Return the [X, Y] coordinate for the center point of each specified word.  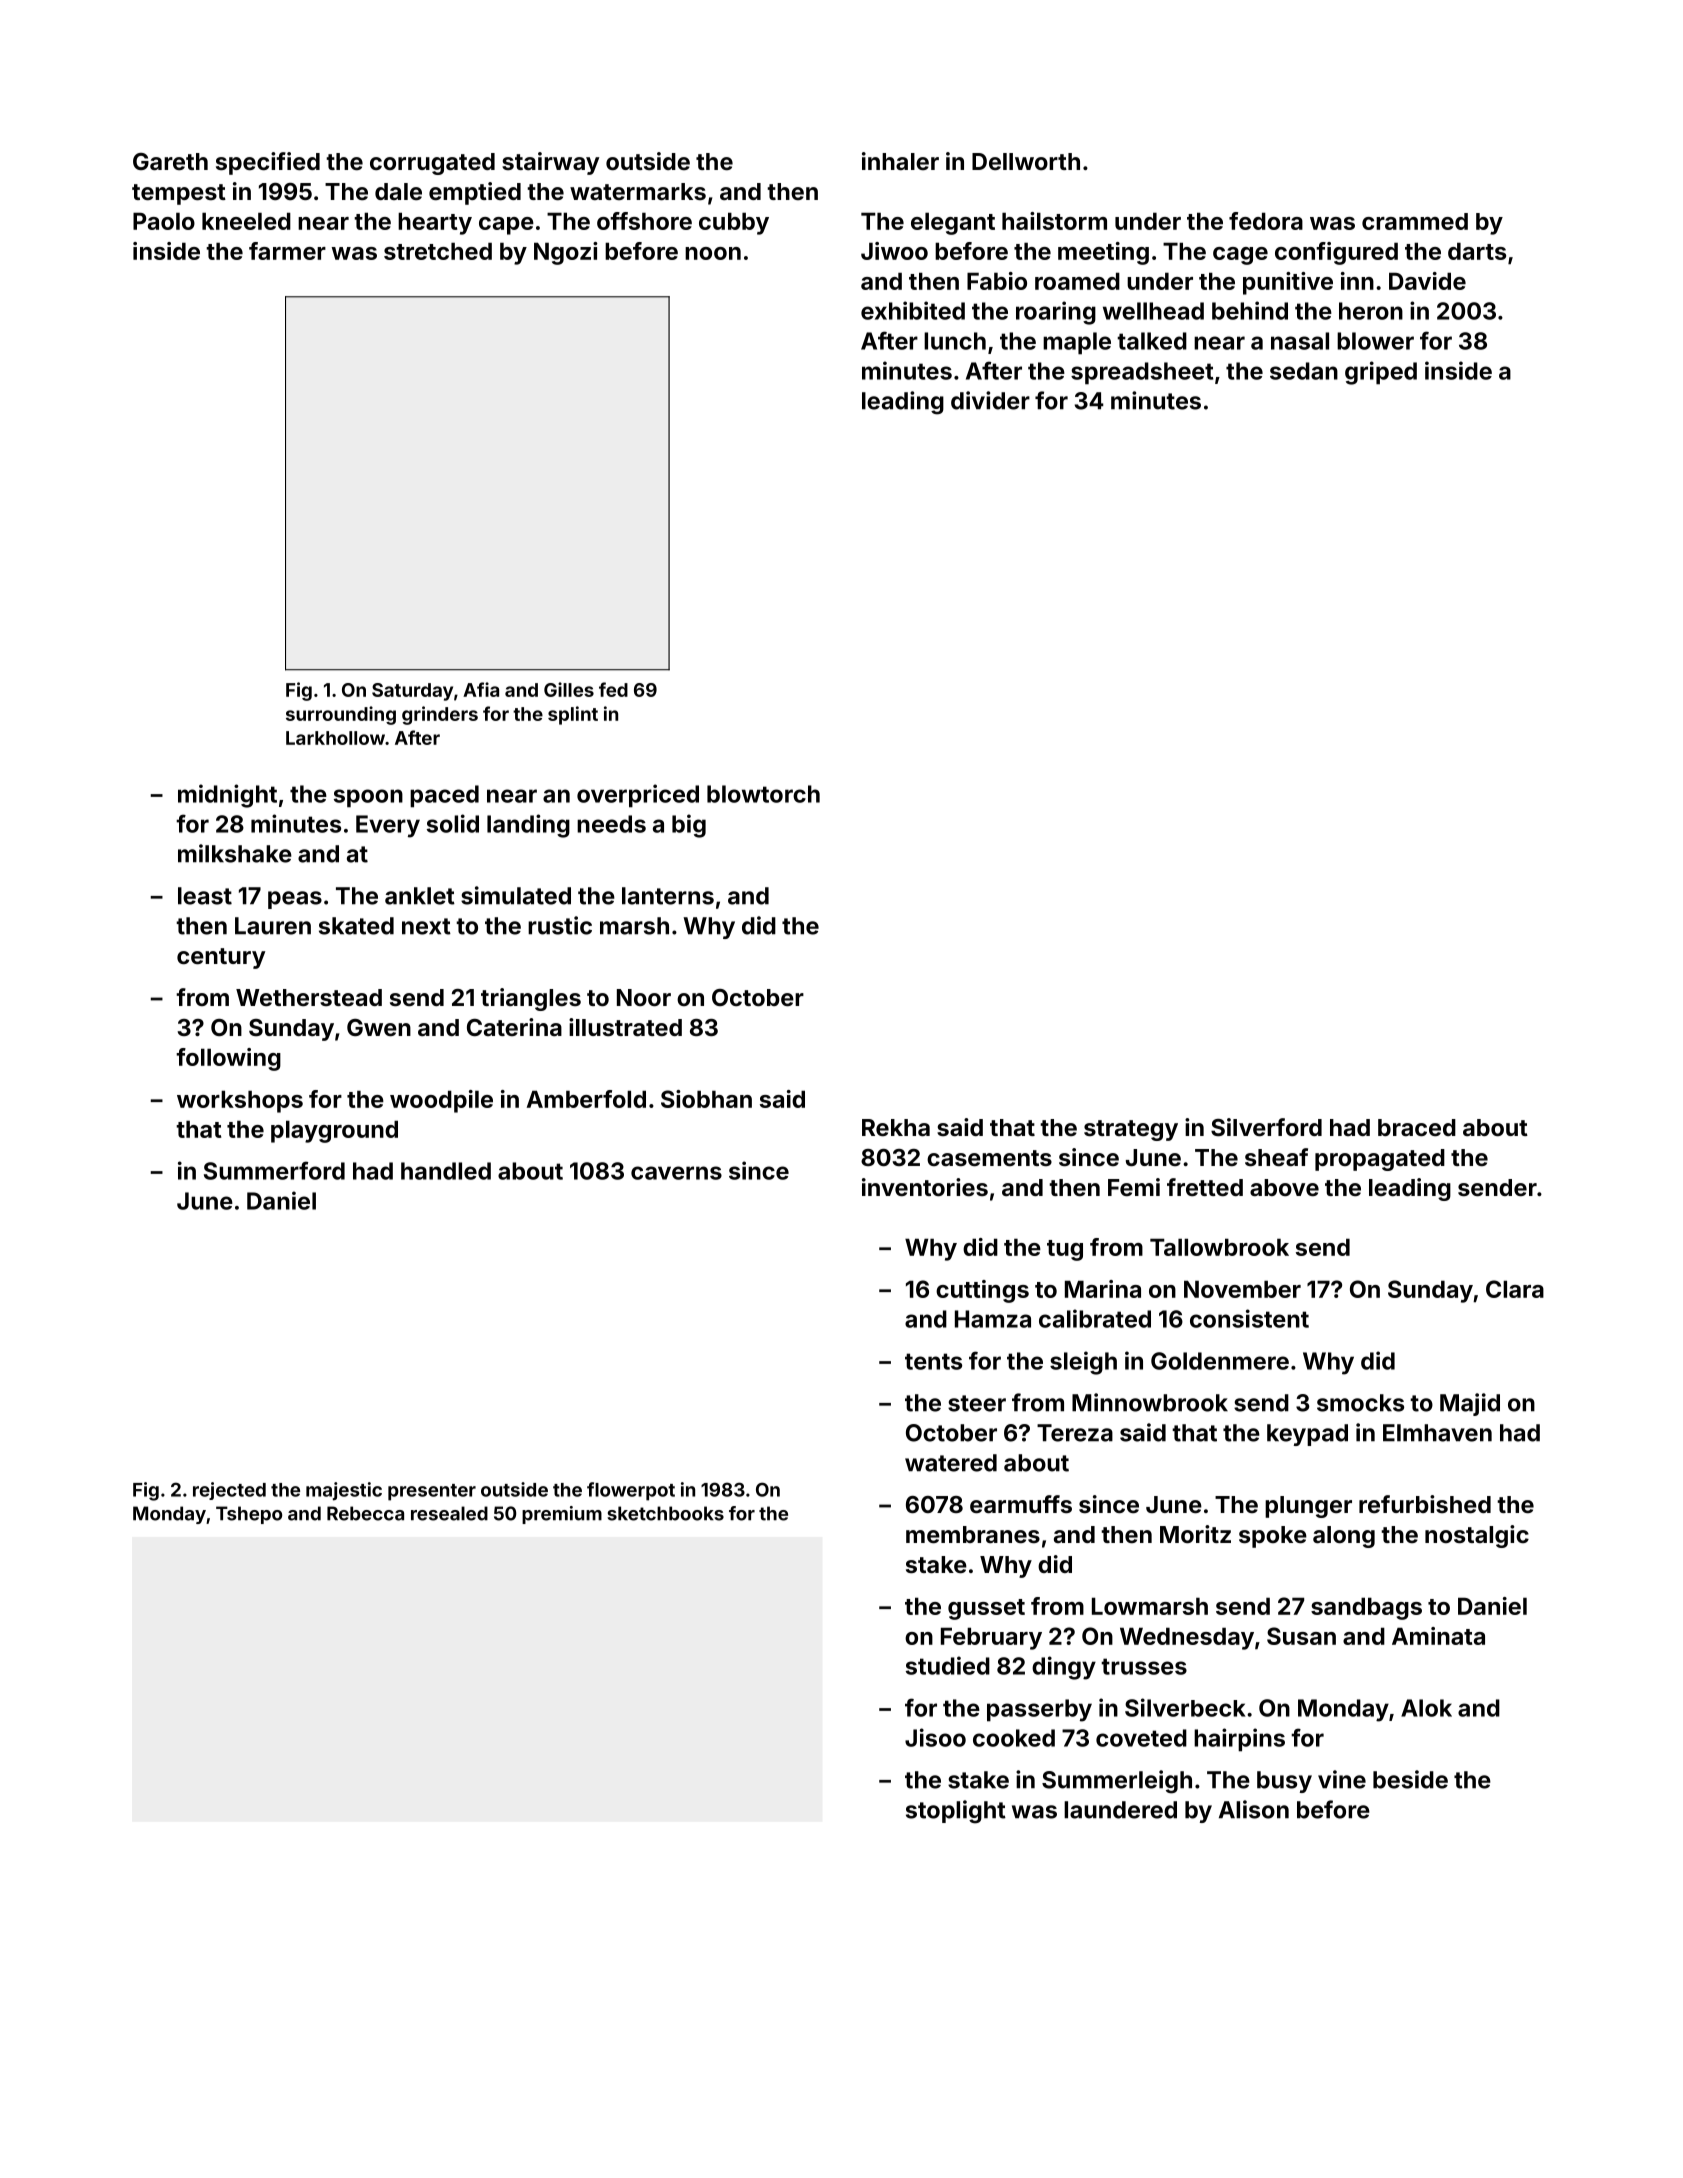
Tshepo [249, 1515]
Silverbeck [1185, 1707]
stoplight [956, 1812]
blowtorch [763, 794]
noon [713, 253]
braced [1417, 1127]
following [228, 1059]
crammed [1415, 221]
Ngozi [566, 253]
